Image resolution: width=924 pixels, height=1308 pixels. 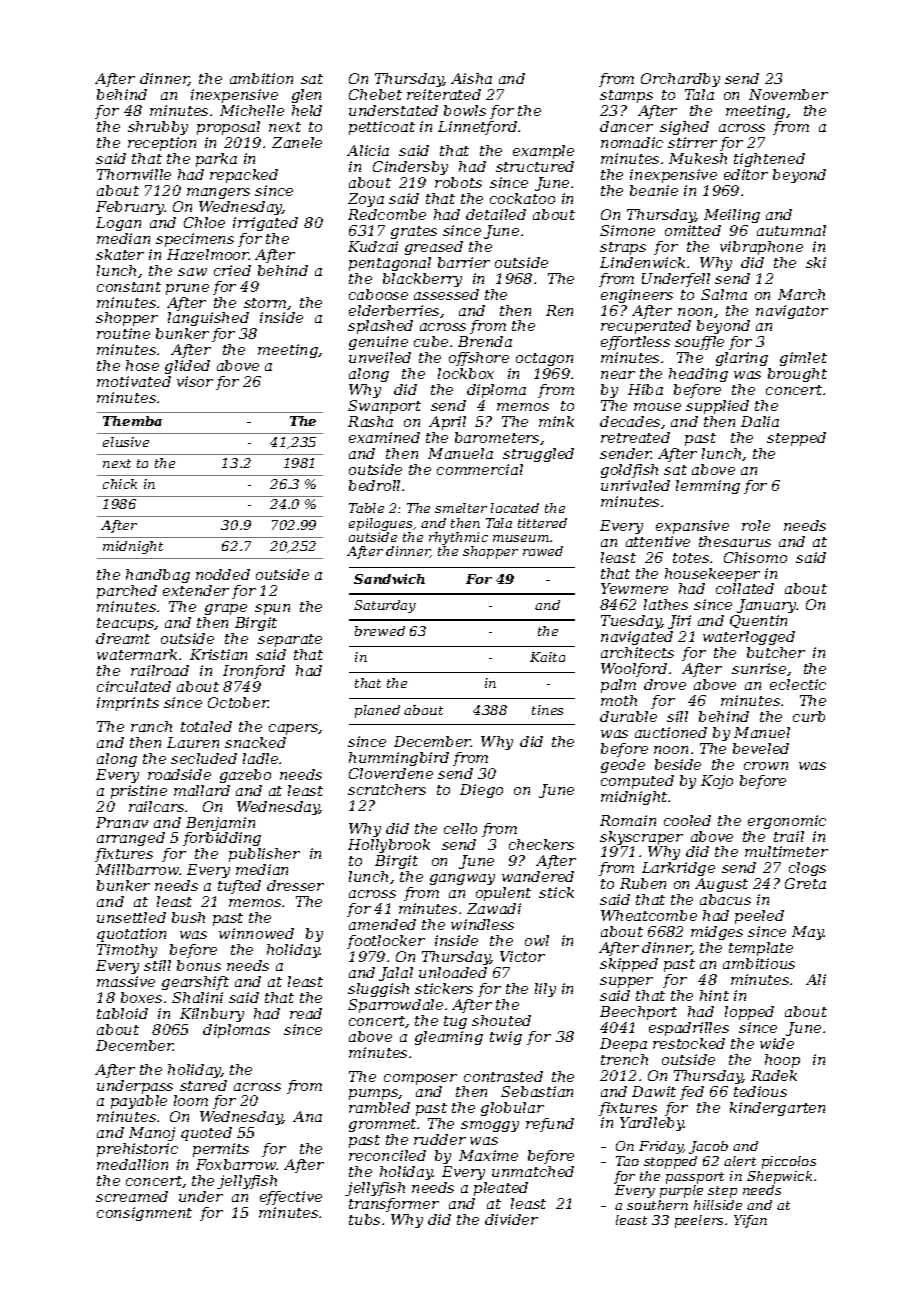 What do you see at coordinates (541, 844) in the document?
I see `checkers` at bounding box center [541, 844].
